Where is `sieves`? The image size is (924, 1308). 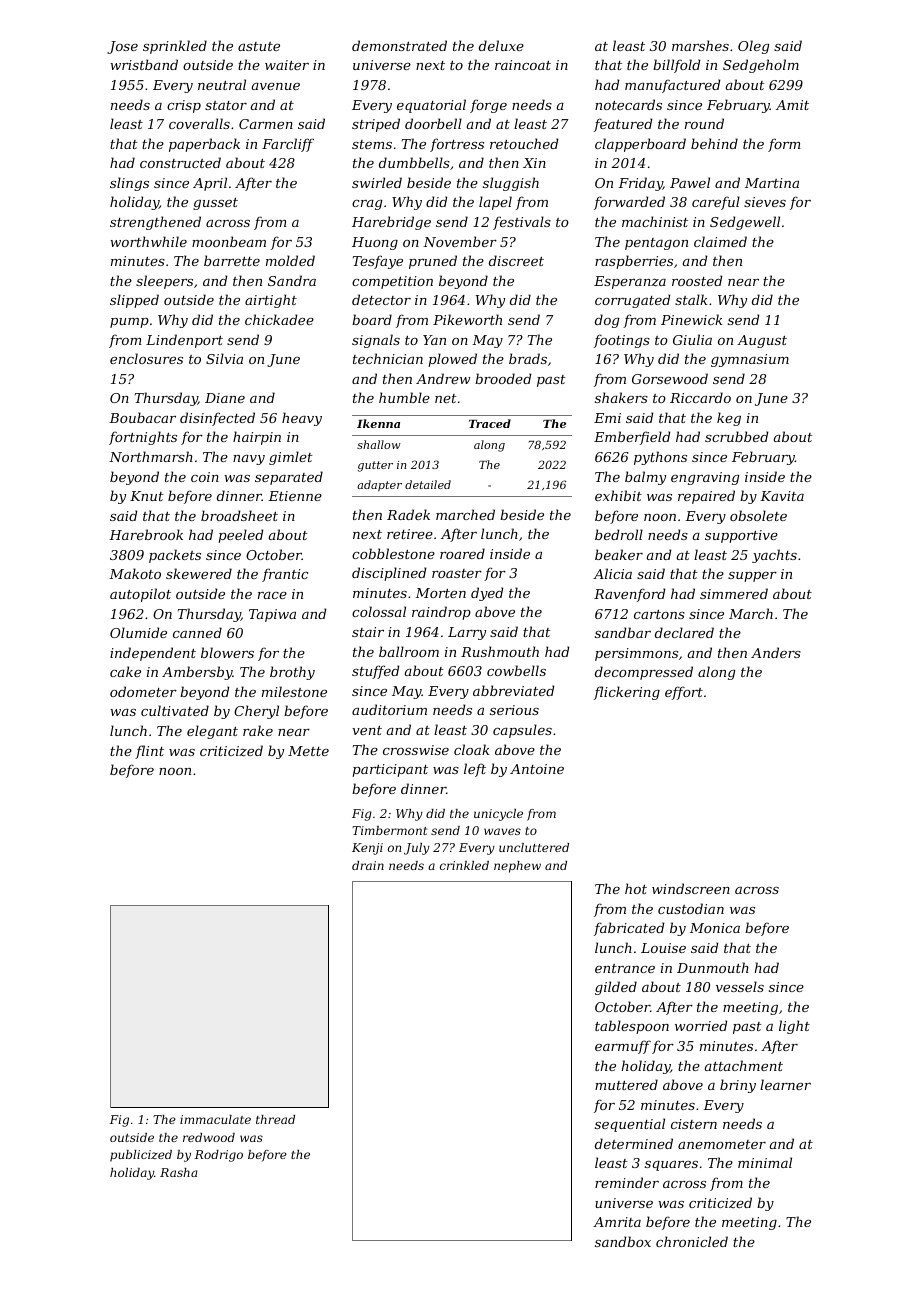
sieves is located at coordinates (765, 202).
